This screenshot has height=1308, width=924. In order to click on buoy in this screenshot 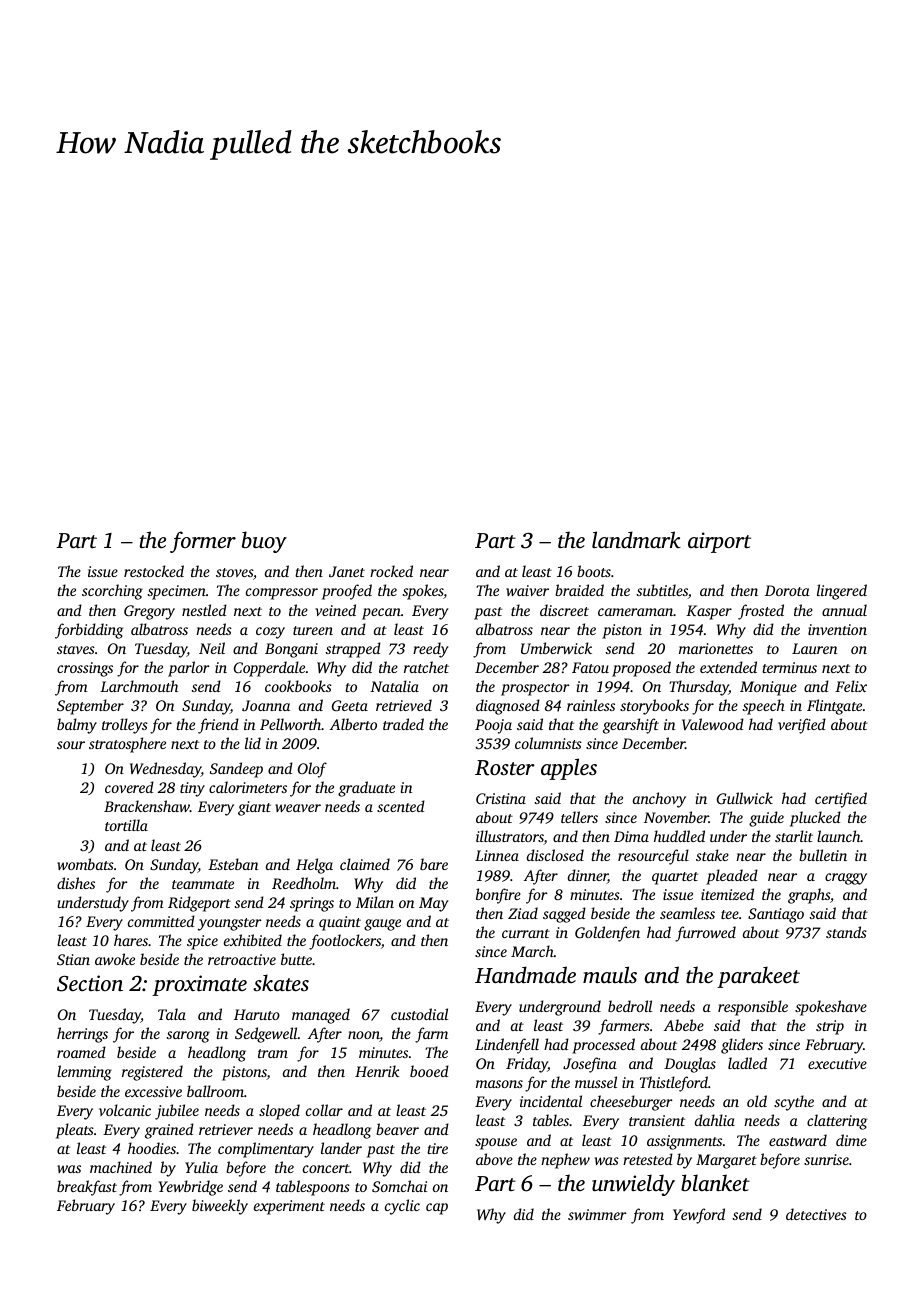, I will do `click(264, 542)`.
